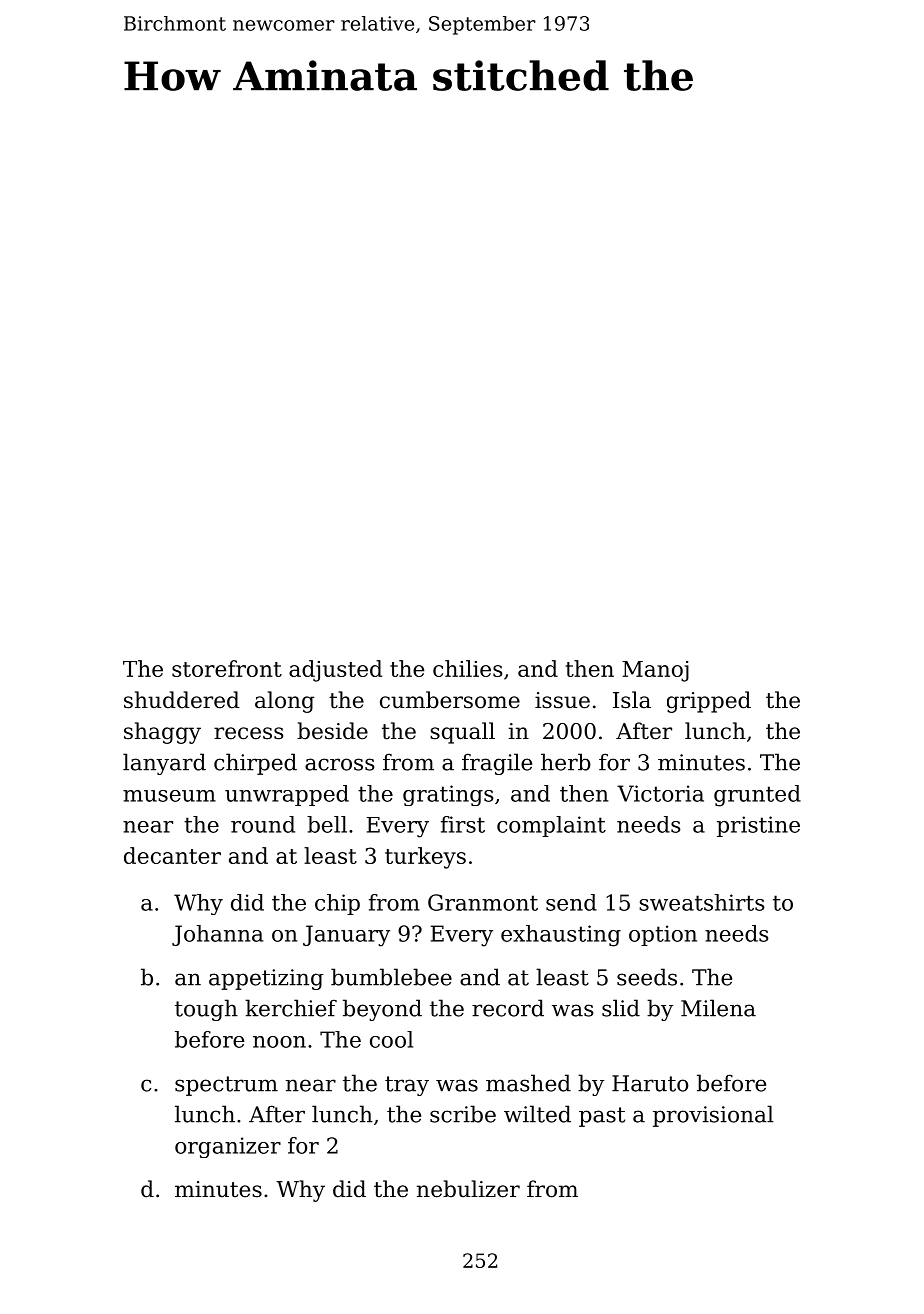  I want to click on adjusted, so click(335, 671).
